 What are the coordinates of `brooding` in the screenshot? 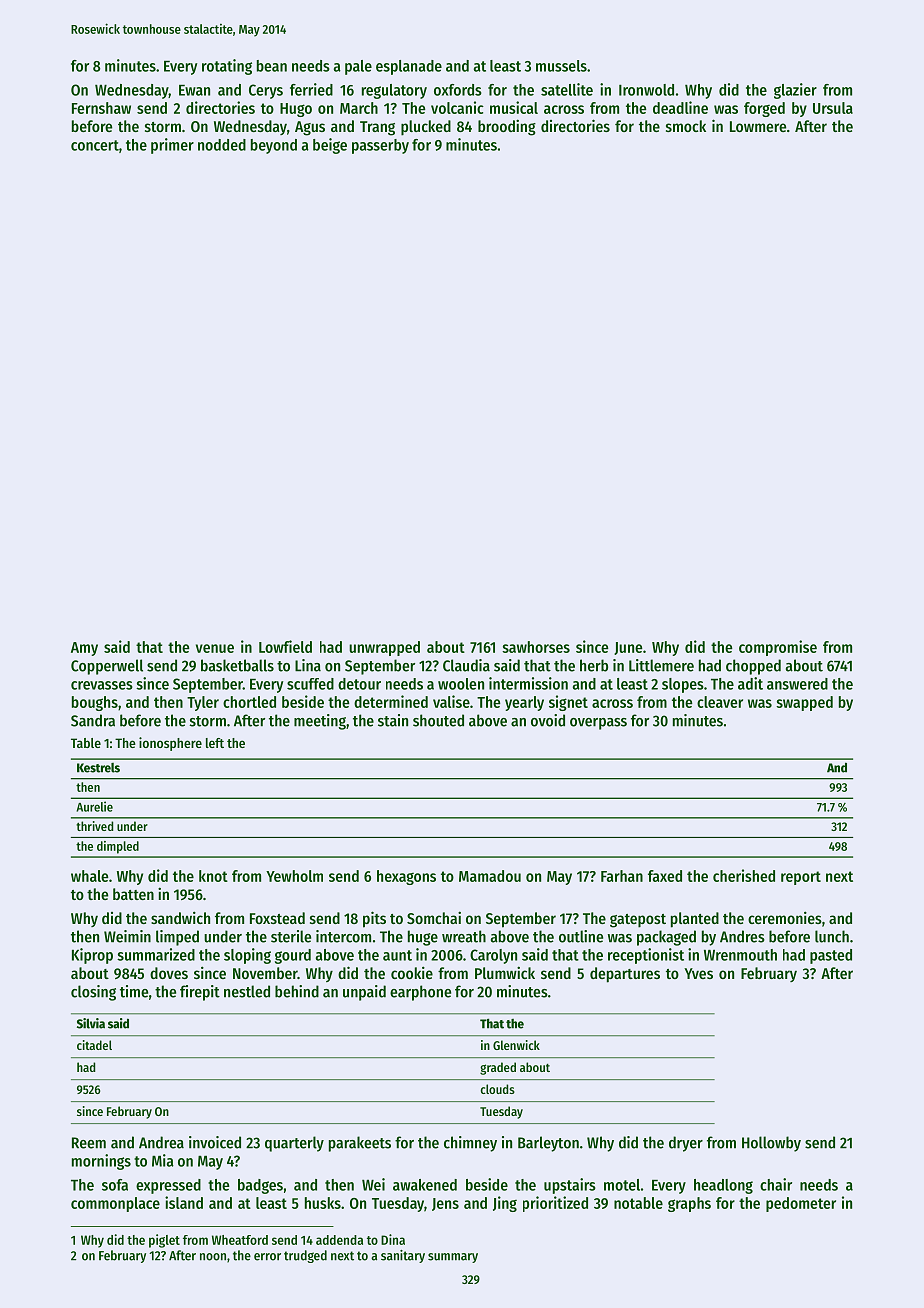 It's located at (507, 127).
